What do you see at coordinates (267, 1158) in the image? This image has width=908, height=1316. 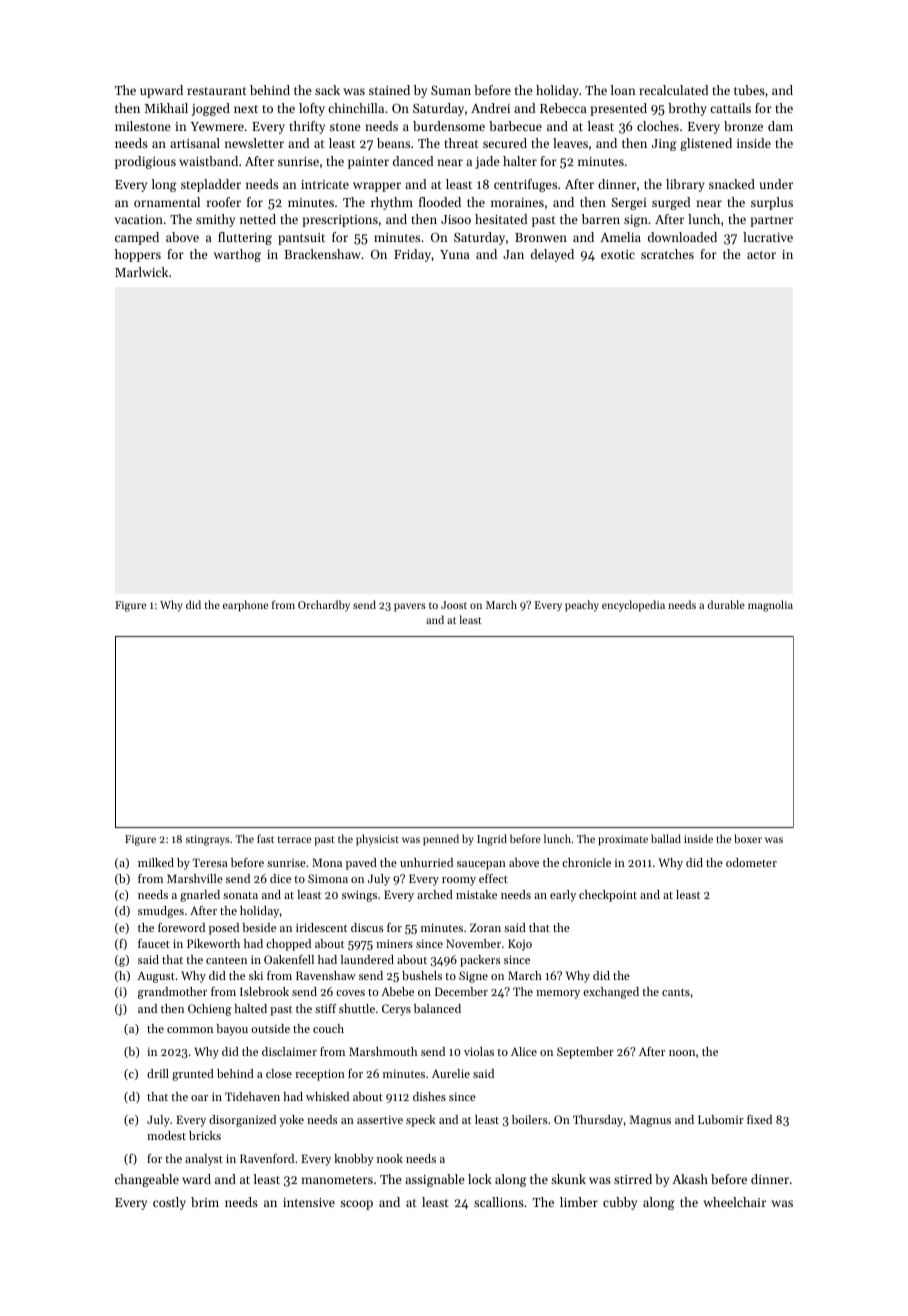 I see `Ravenford` at bounding box center [267, 1158].
